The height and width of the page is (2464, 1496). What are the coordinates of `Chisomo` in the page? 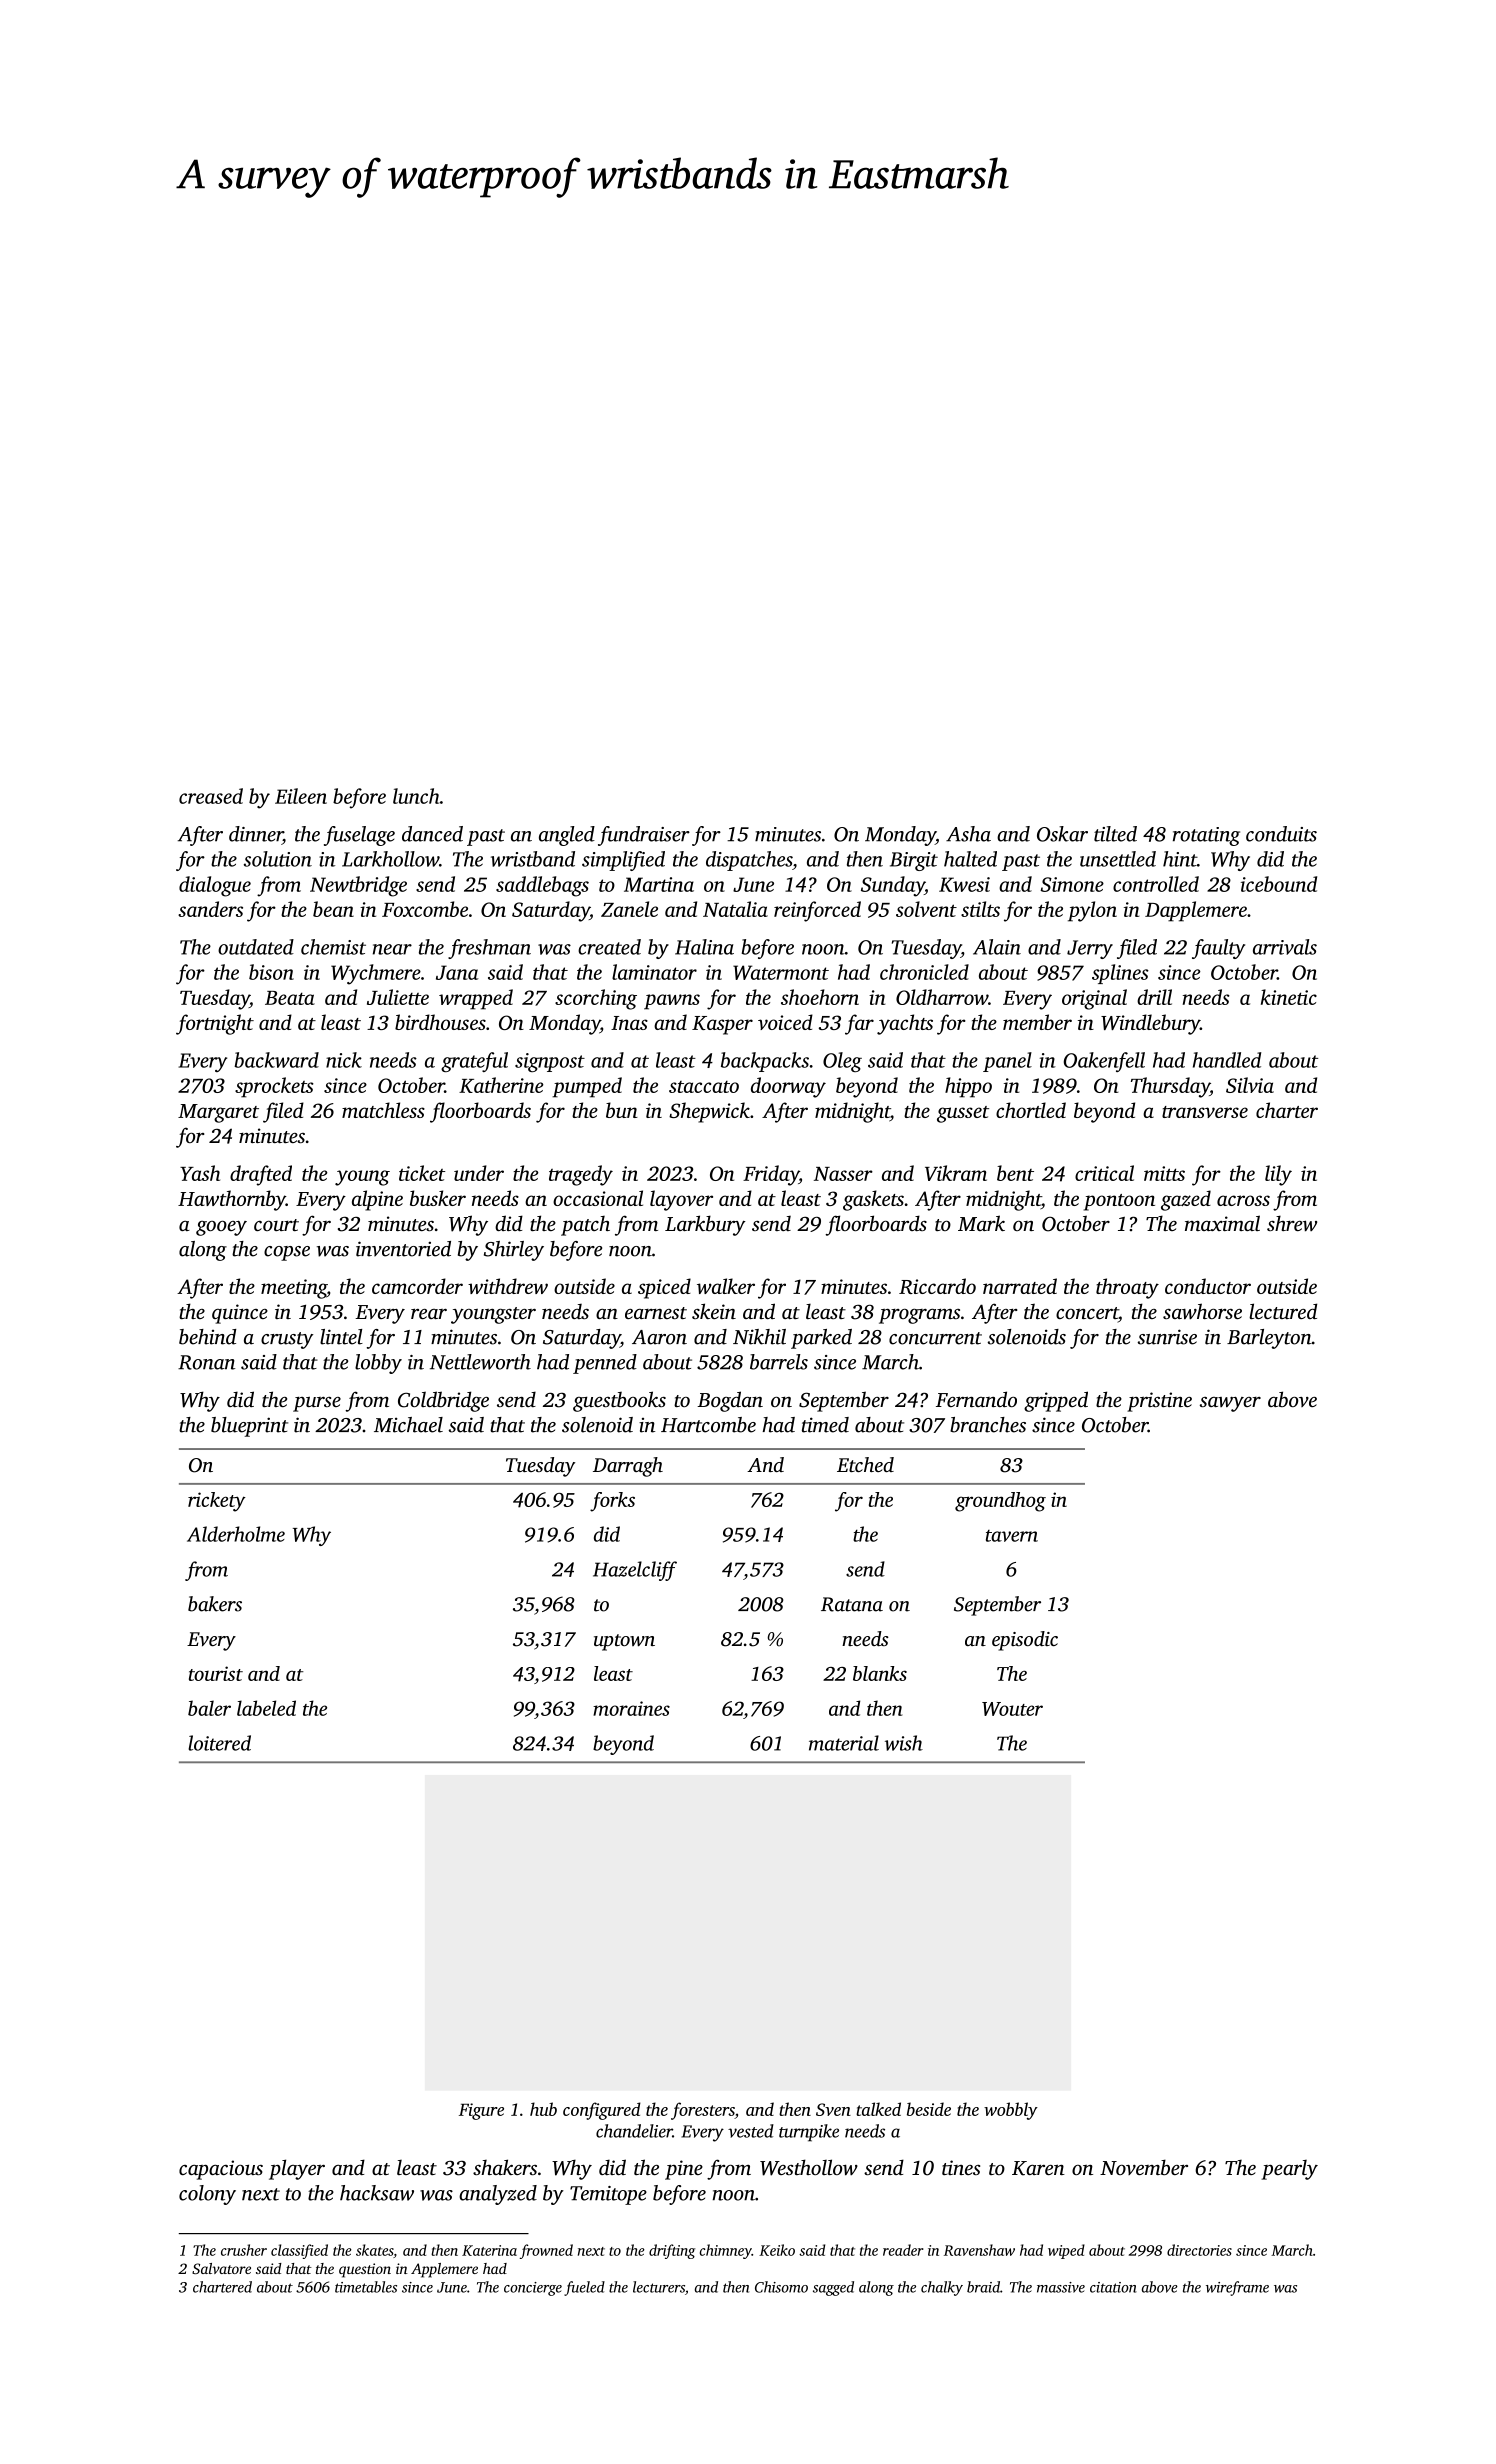 It's located at (781, 2287).
